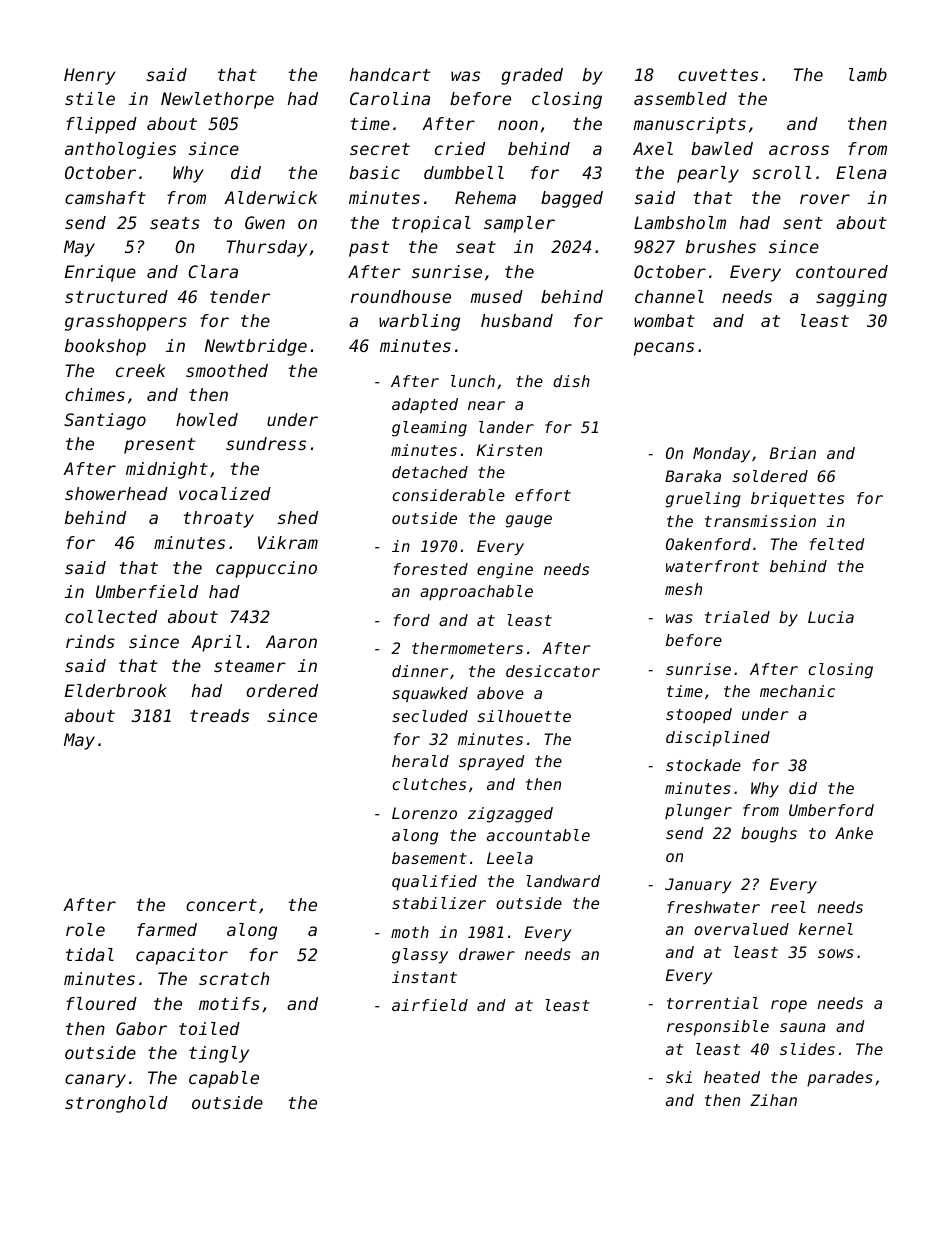  What do you see at coordinates (699, 715) in the image?
I see `stooped` at bounding box center [699, 715].
